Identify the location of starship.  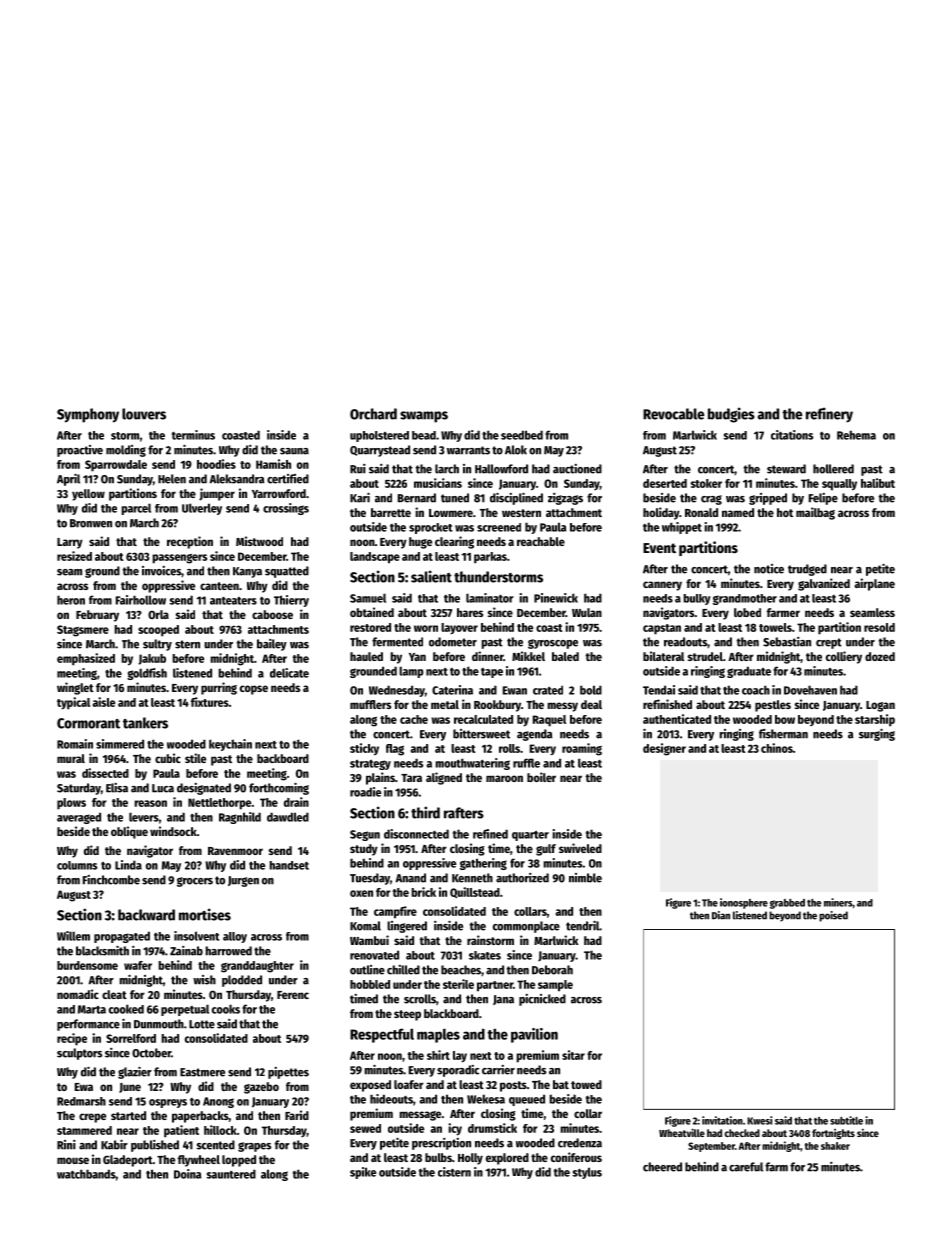
(875, 720).
